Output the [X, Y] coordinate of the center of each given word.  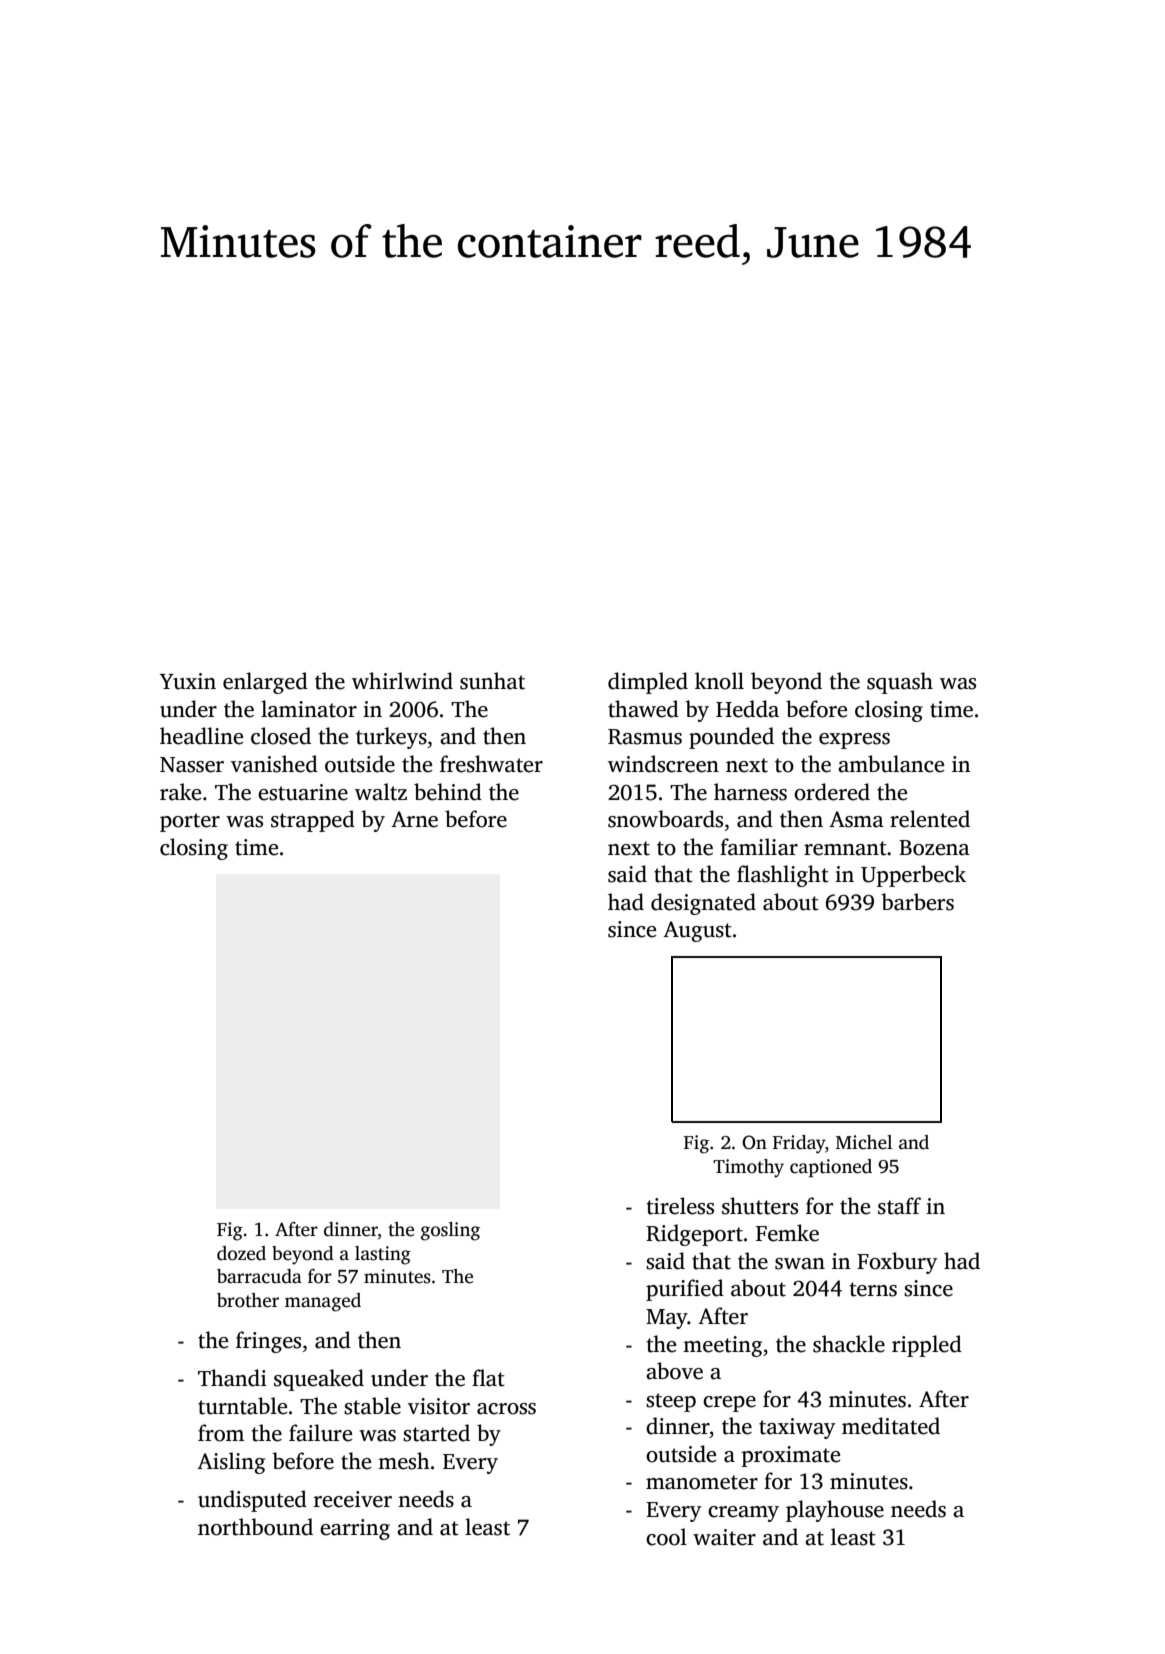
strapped [313, 821]
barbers [917, 902]
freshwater [491, 764]
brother [248, 1300]
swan [800, 1264]
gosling [450, 1231]
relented [930, 819]
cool [666, 1537]
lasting [383, 1255]
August [697, 931]
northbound [255, 1527]
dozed [241, 1253]
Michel [864, 1142]
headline [201, 736]
